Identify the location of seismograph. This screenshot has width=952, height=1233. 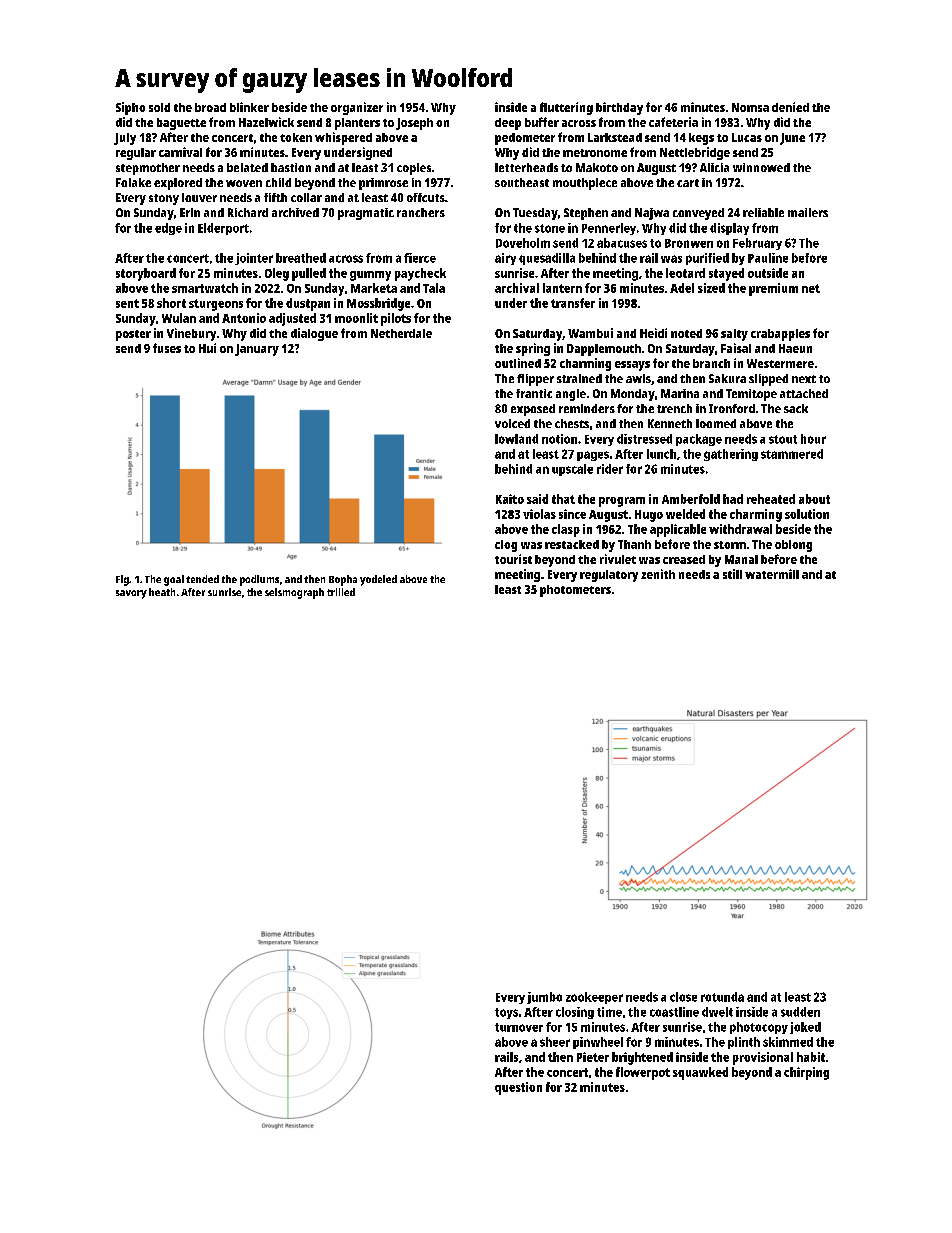
(294, 593).
